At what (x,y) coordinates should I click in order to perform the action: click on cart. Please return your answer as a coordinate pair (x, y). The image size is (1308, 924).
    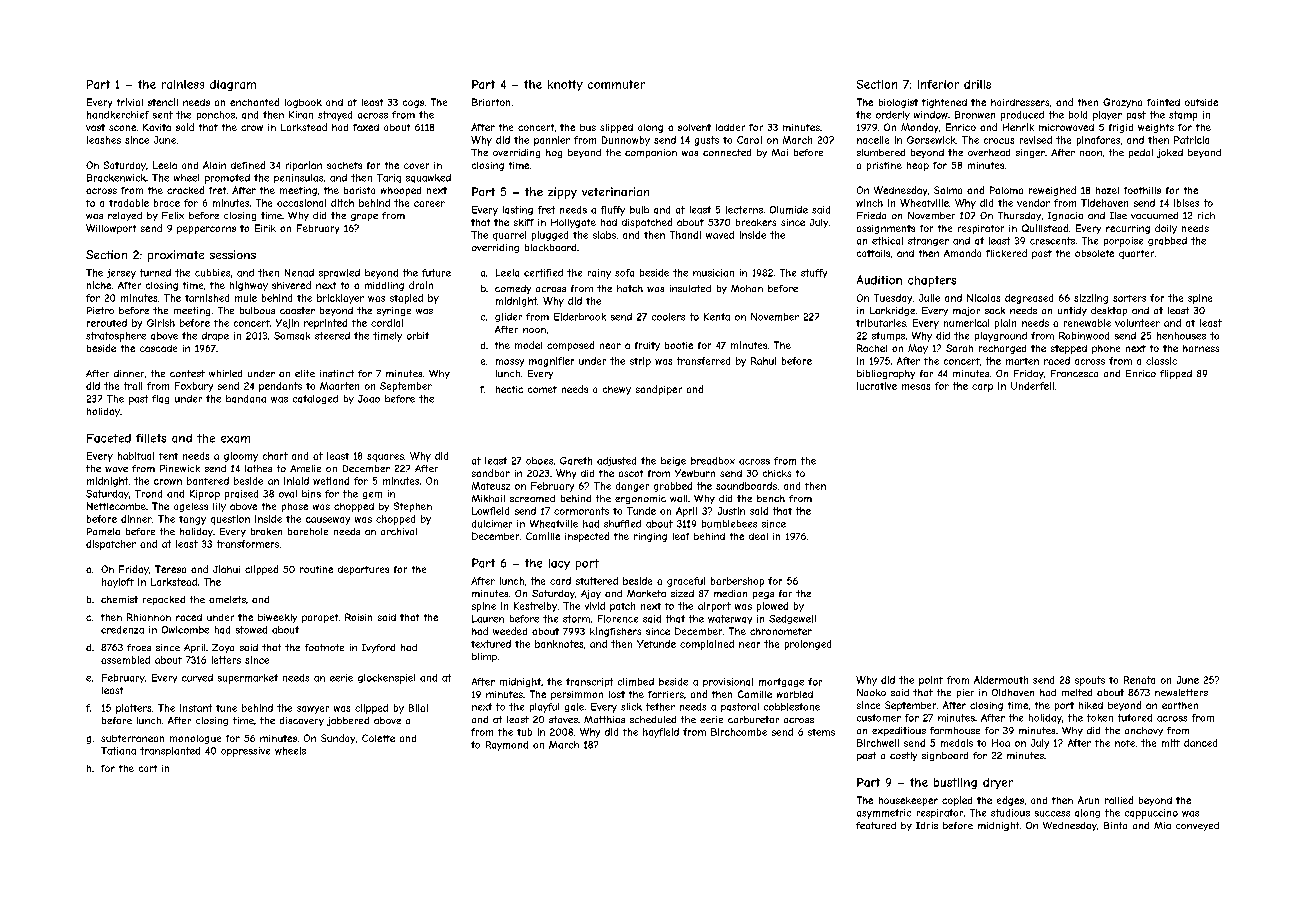
    Looking at the image, I should click on (148, 768).
